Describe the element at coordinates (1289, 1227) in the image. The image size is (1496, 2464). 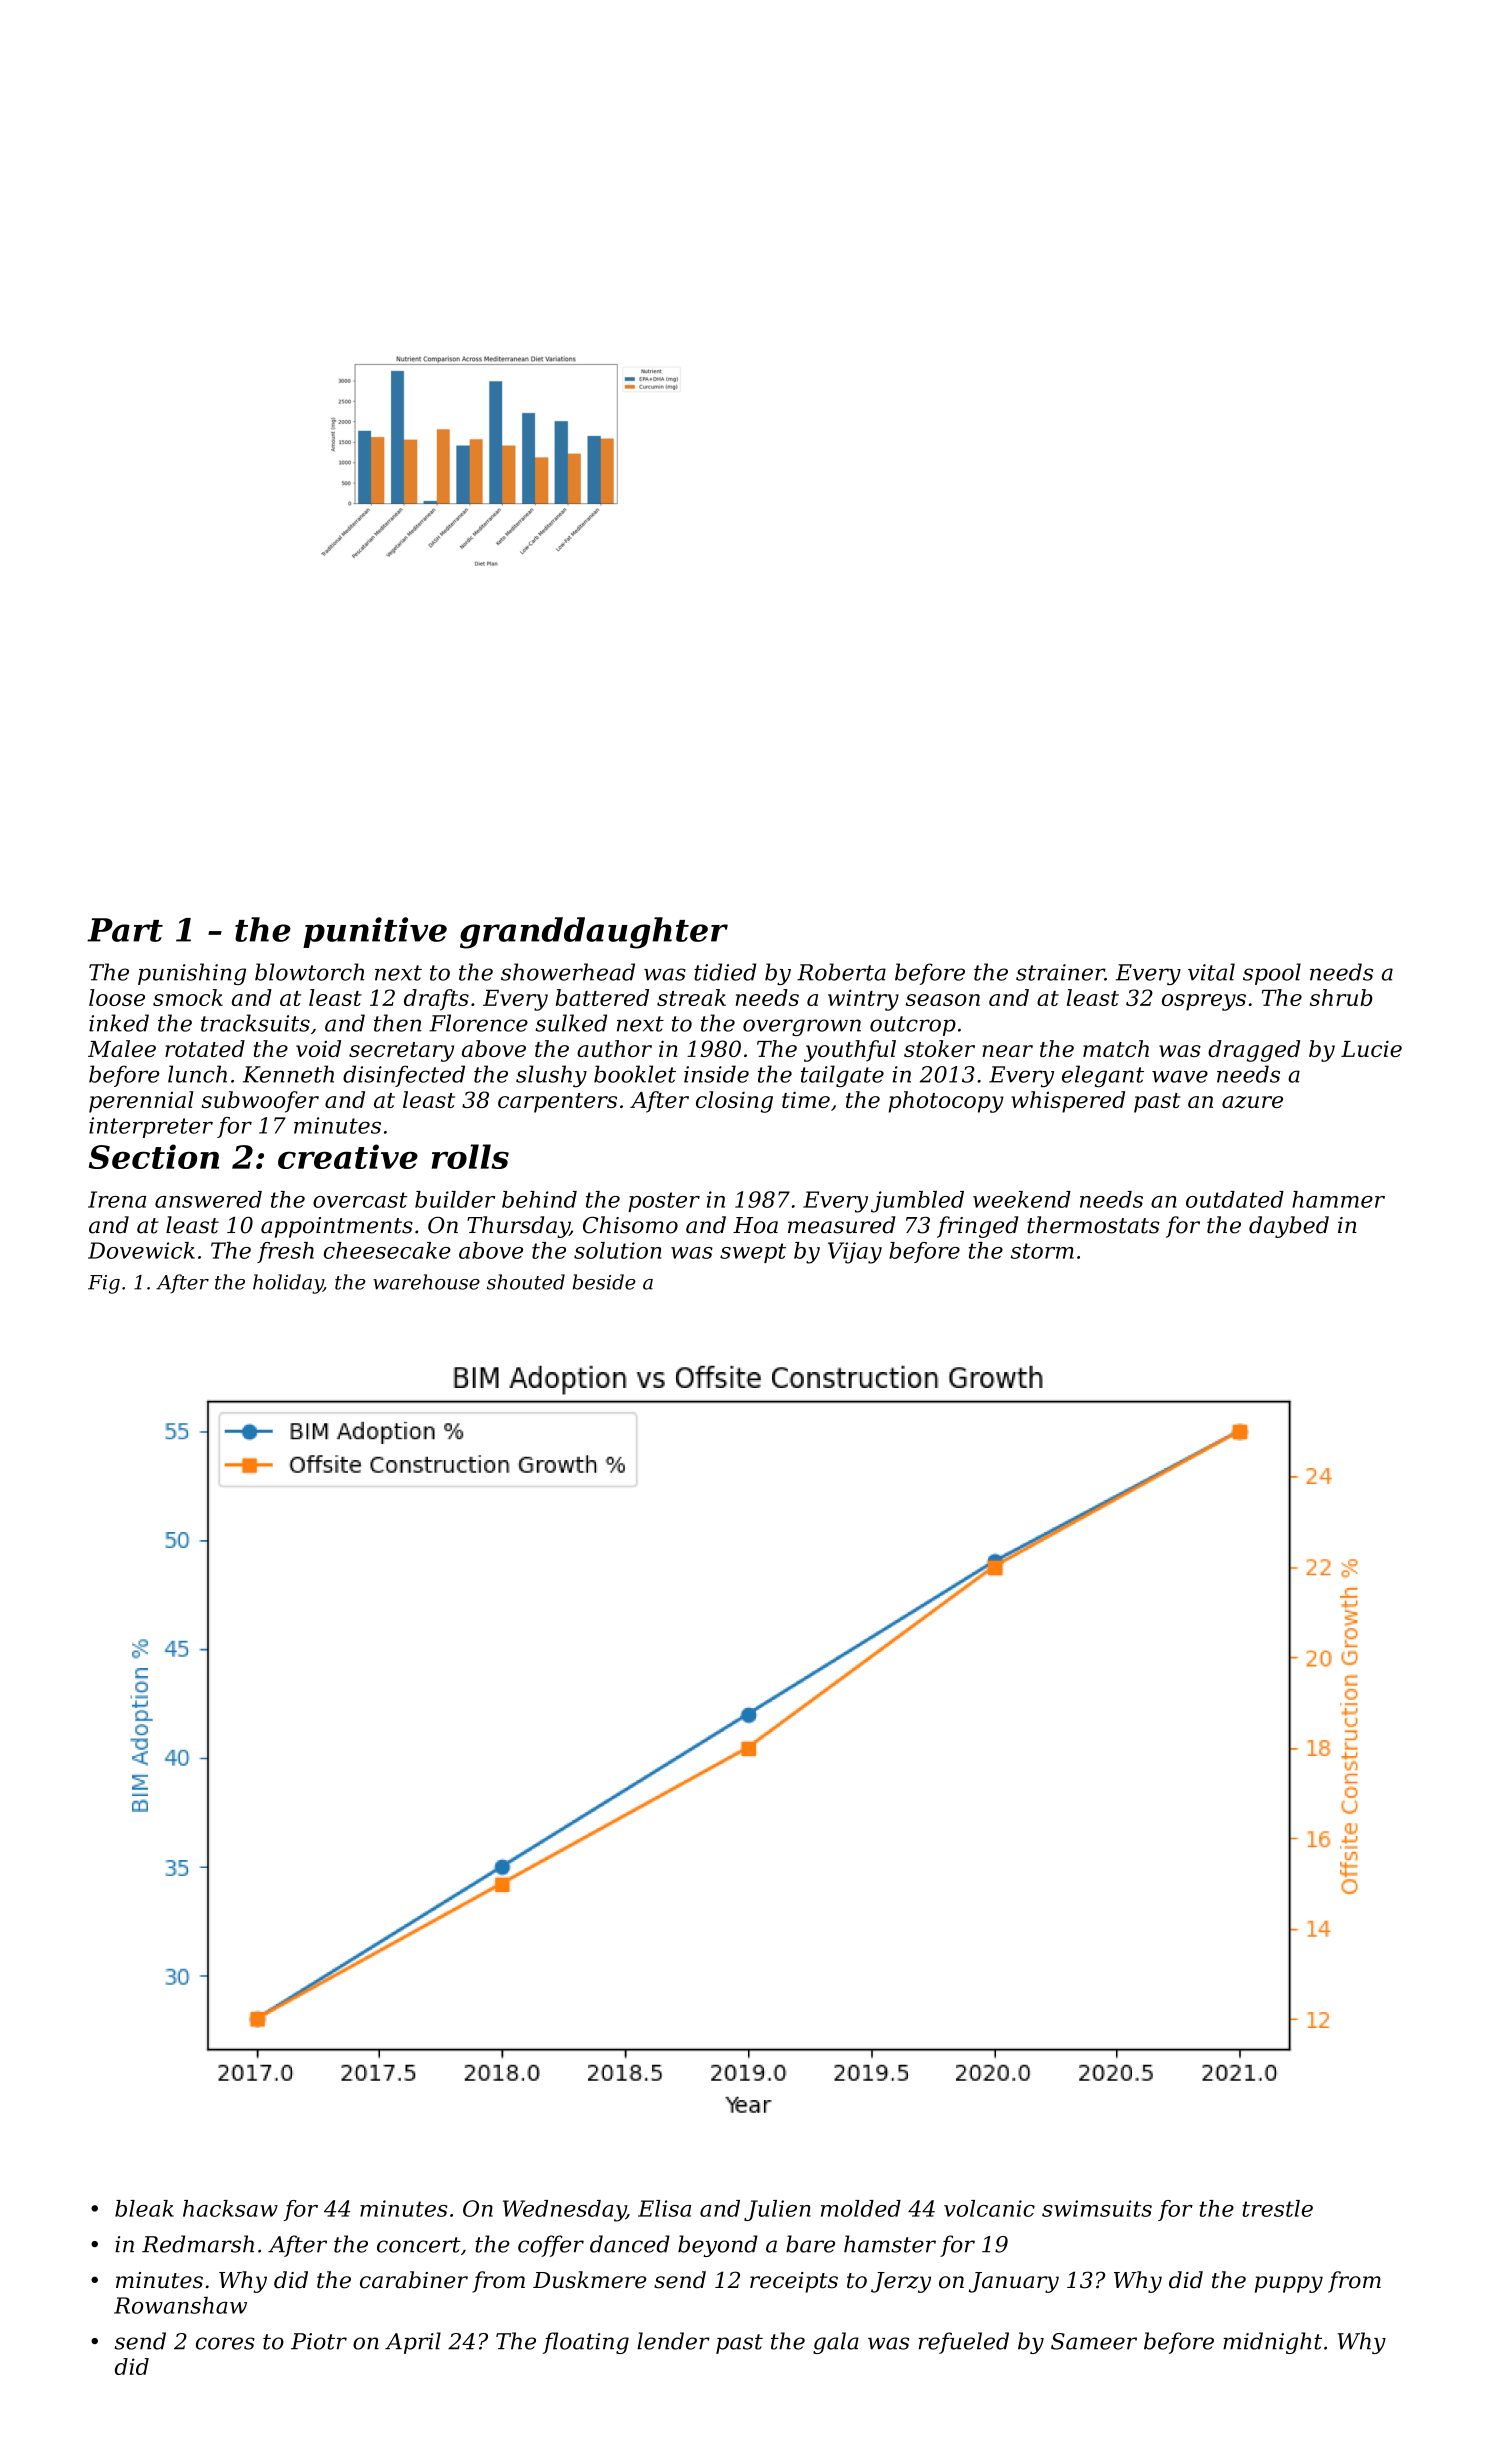
I see `daybed` at that location.
